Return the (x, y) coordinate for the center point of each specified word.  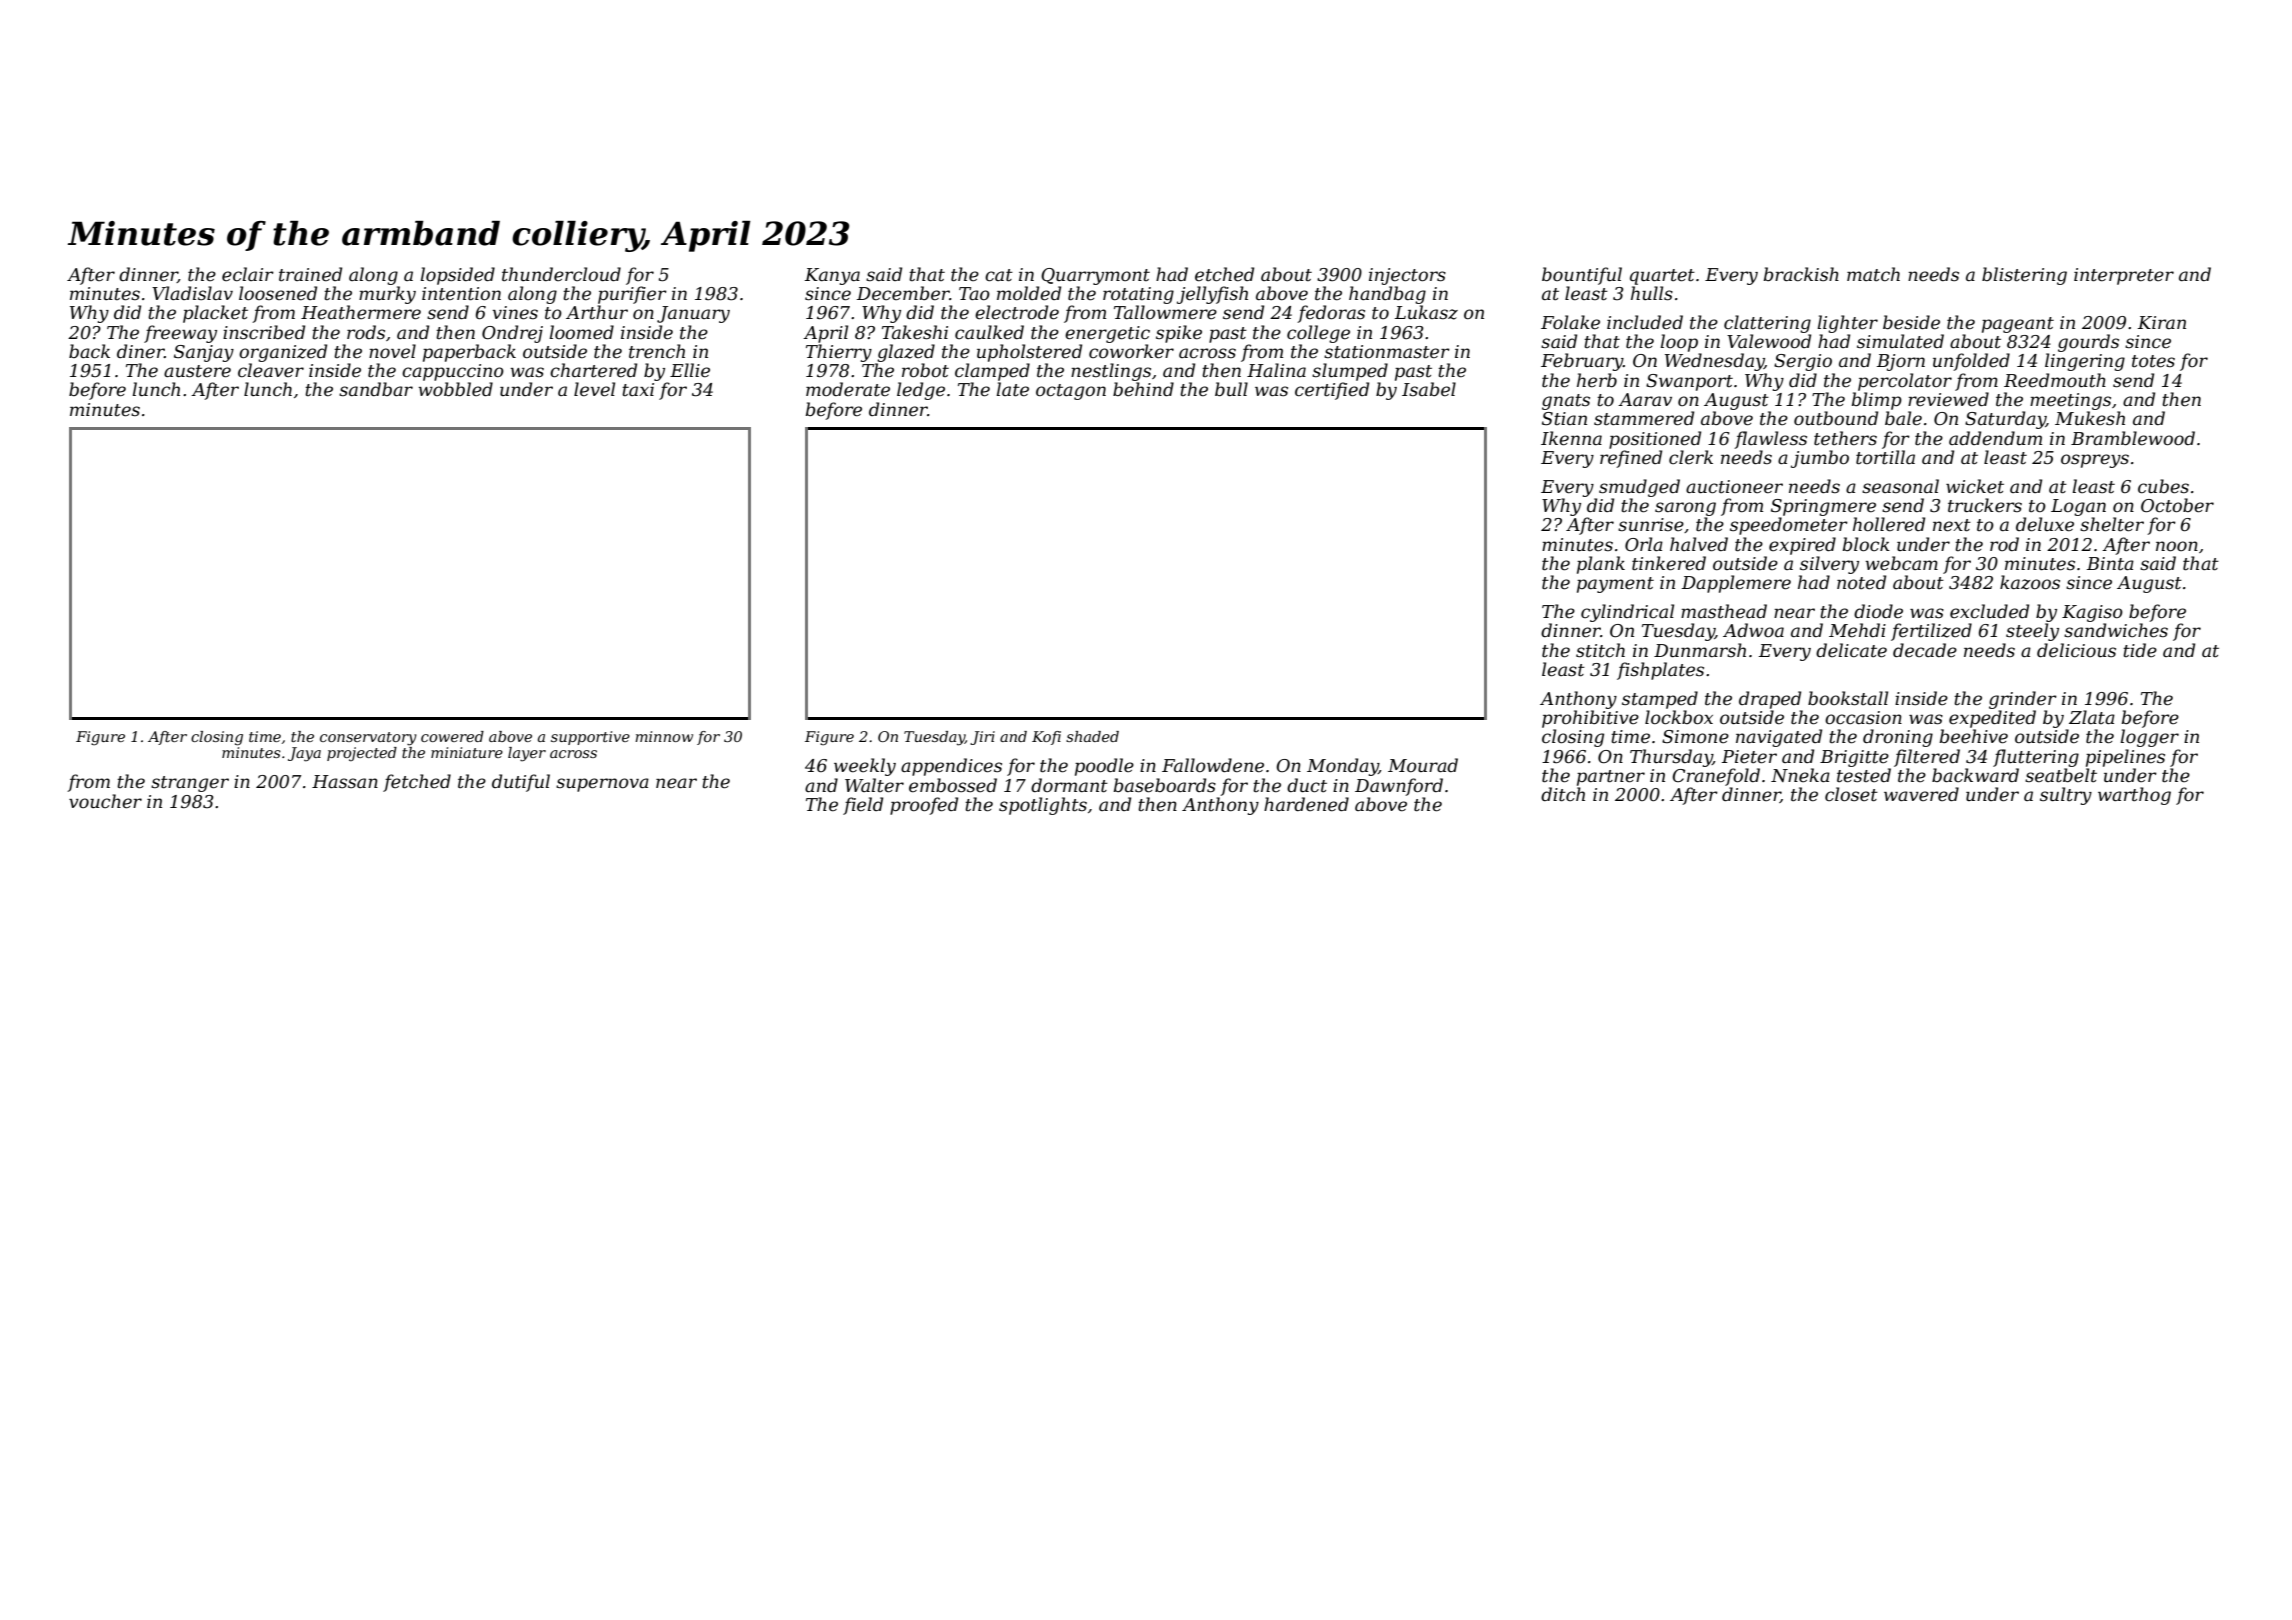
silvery (1829, 565)
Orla (1644, 544)
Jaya (304, 754)
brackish (1801, 274)
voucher (105, 801)
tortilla (1885, 457)
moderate (848, 389)
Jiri (982, 738)
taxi (638, 389)
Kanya (832, 276)
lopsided (457, 276)
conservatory (368, 739)
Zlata (2092, 717)
